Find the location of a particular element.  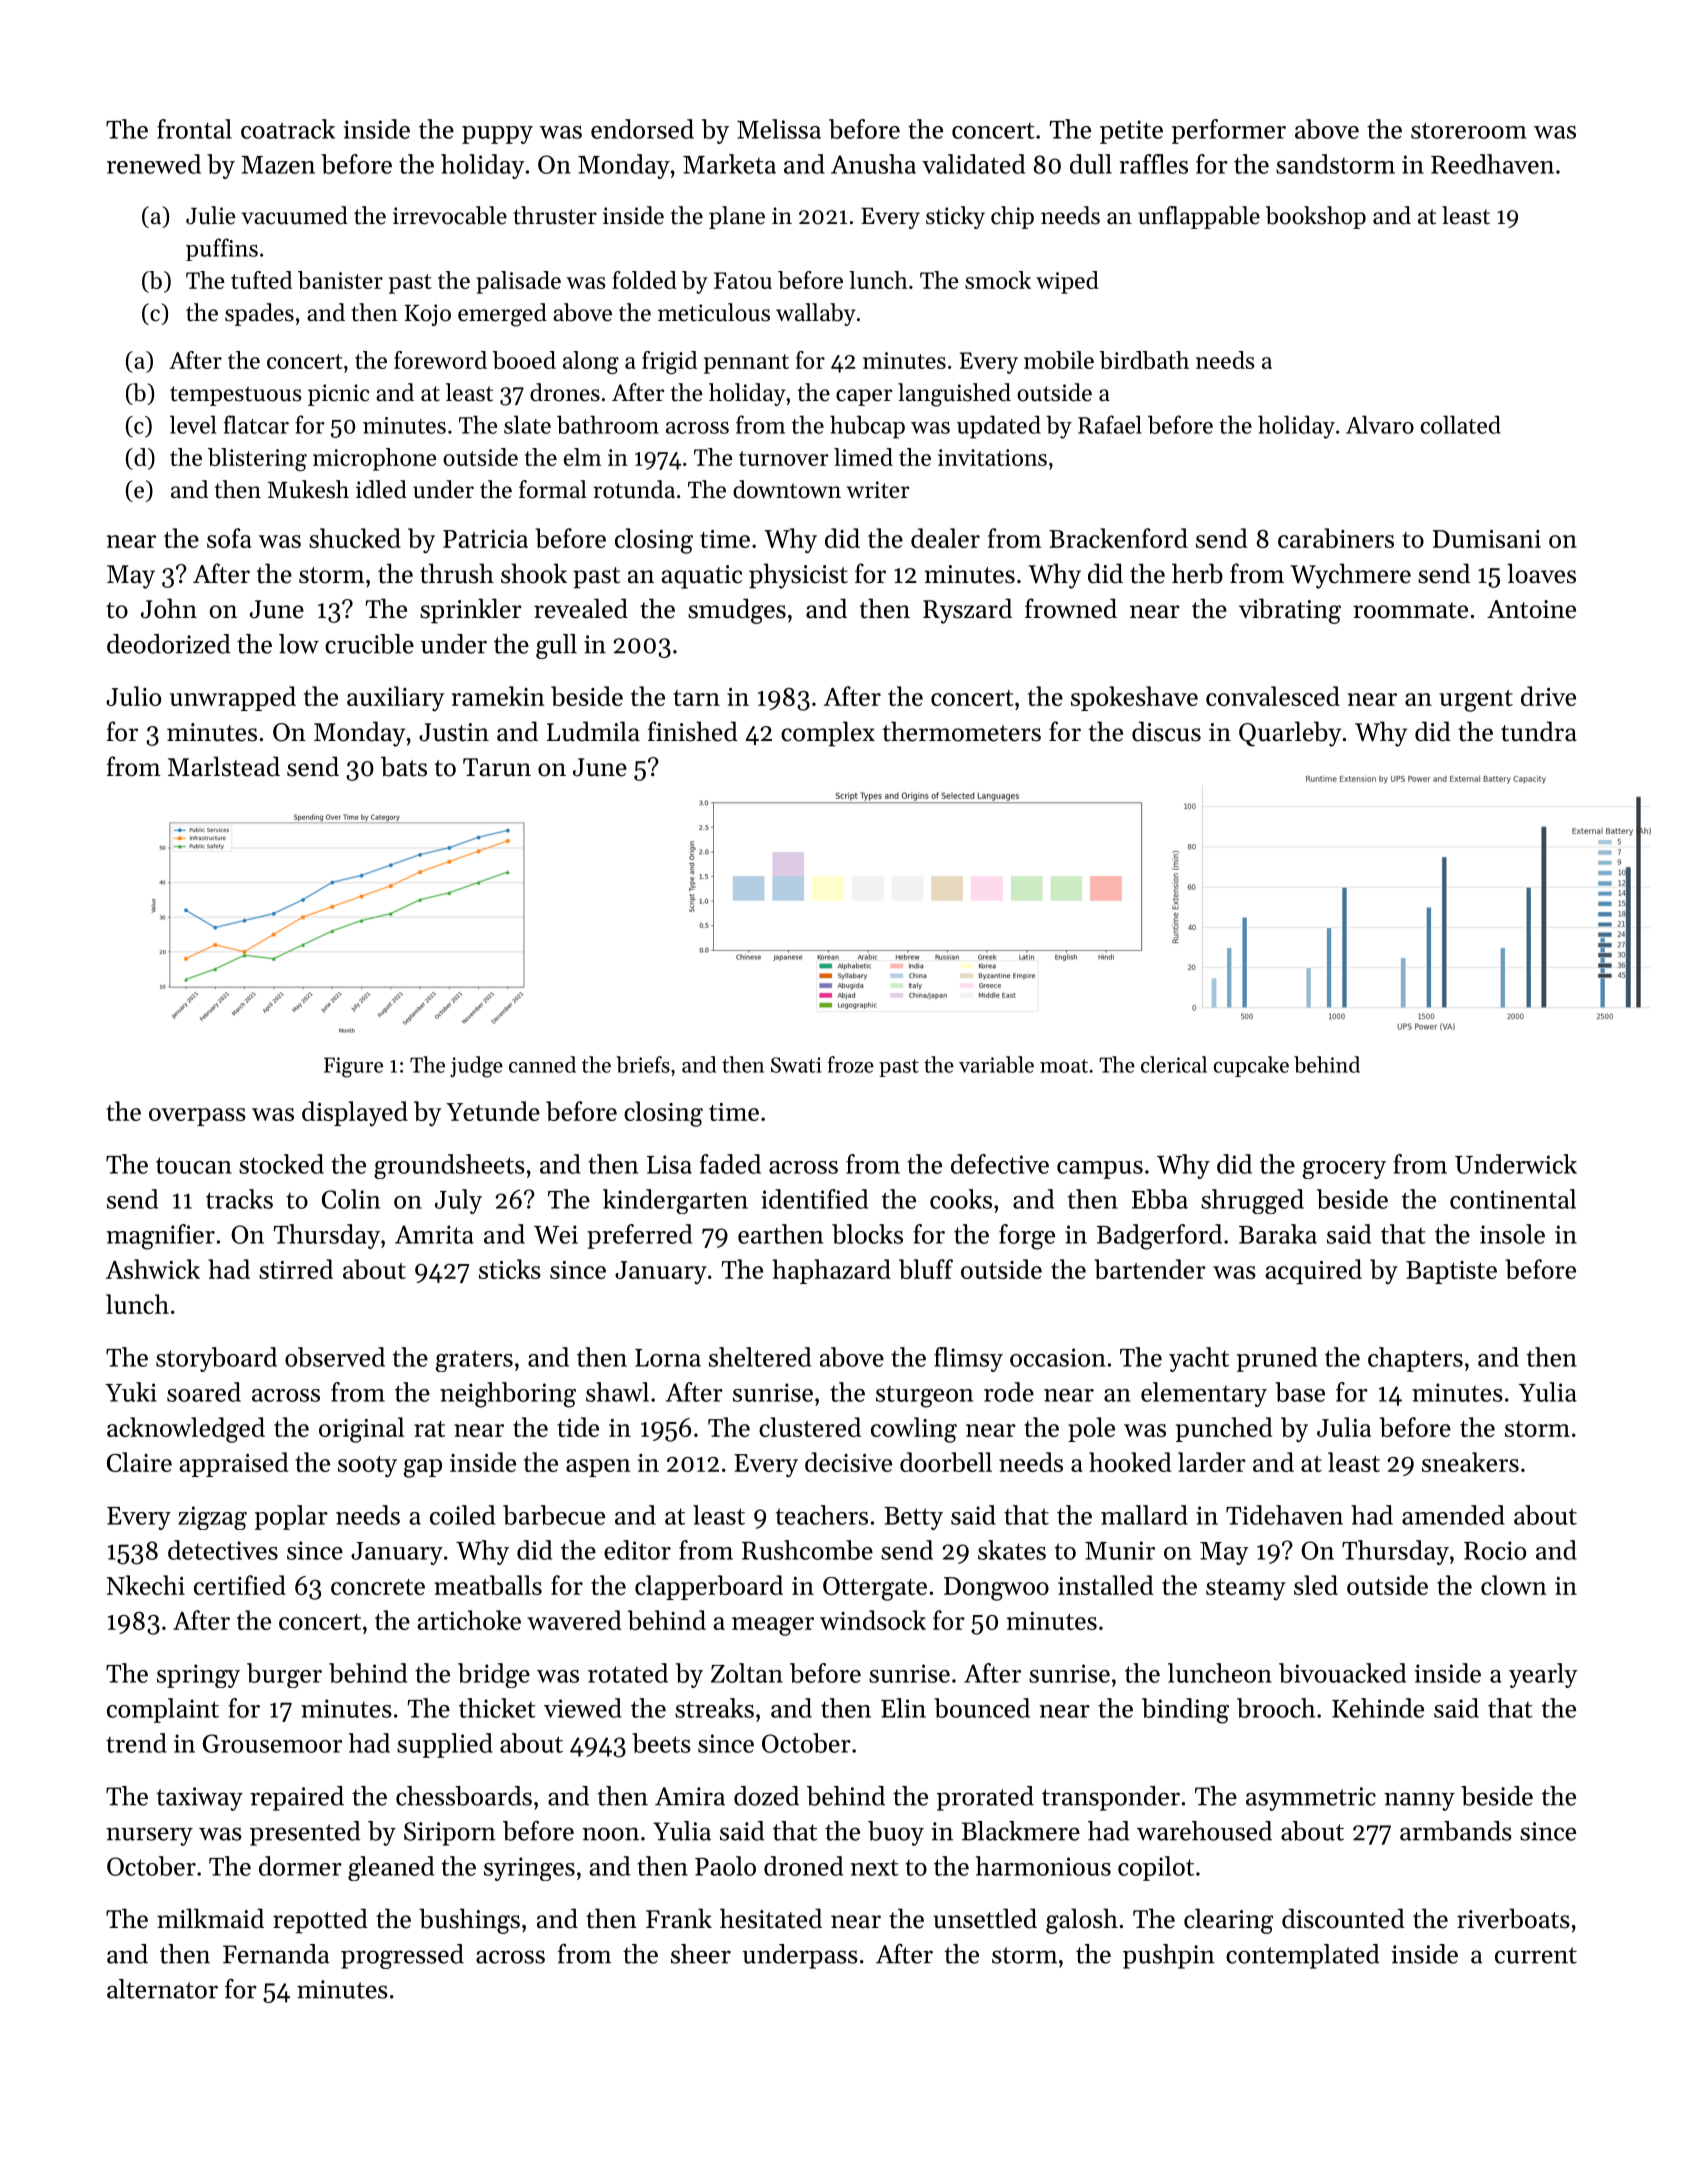

displayed is located at coordinates (355, 1114).
